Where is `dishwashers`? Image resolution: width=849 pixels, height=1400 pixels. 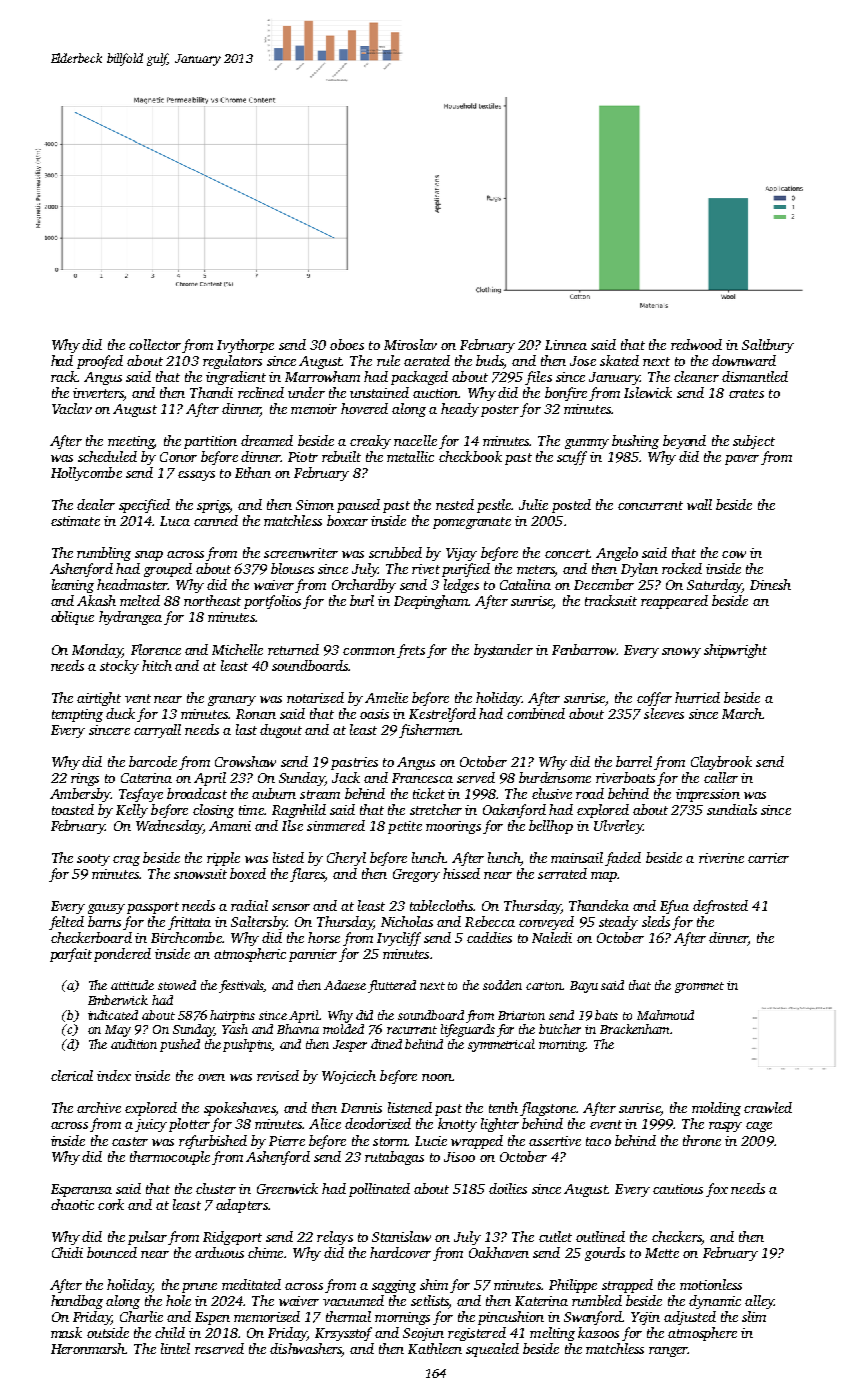 dishwashers is located at coordinates (306, 1350).
